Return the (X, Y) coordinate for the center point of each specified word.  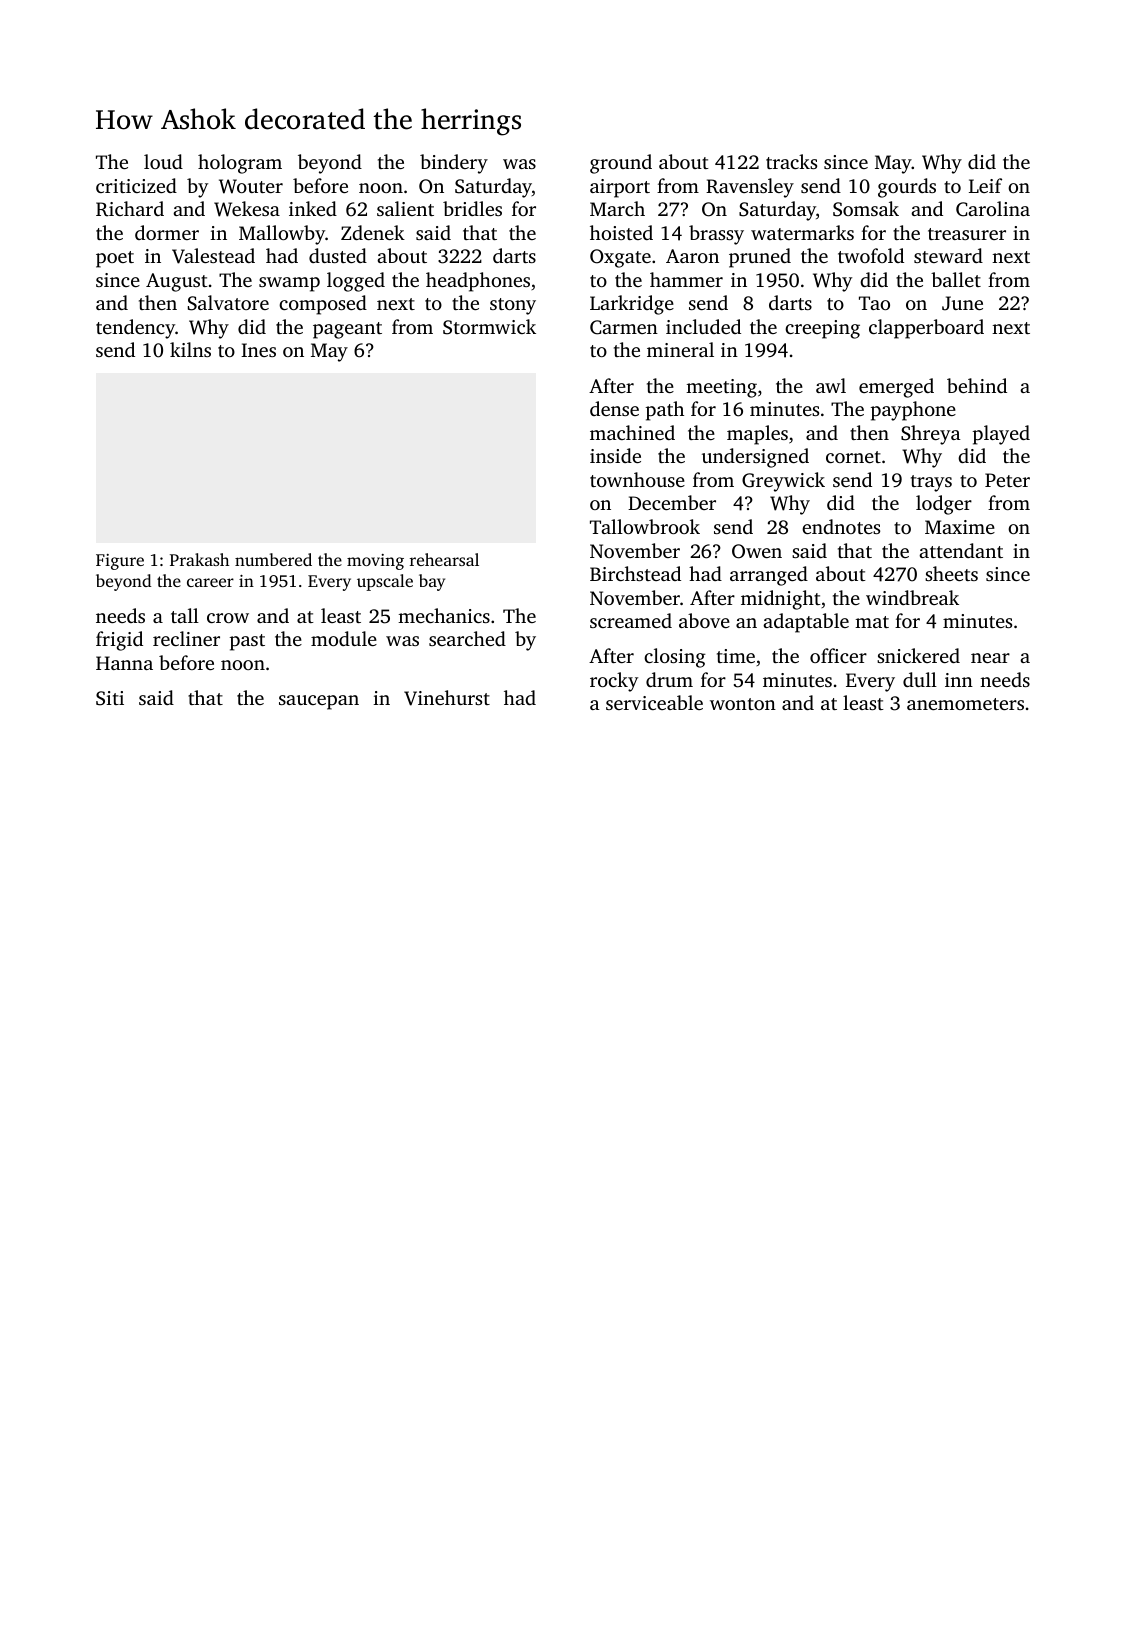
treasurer (967, 234)
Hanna (124, 663)
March (617, 208)
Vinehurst (447, 698)
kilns (190, 349)
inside (615, 455)
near (990, 658)
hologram (240, 164)
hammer (686, 279)
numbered (273, 559)
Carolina (993, 209)
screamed (631, 620)
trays (931, 483)
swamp (289, 284)
